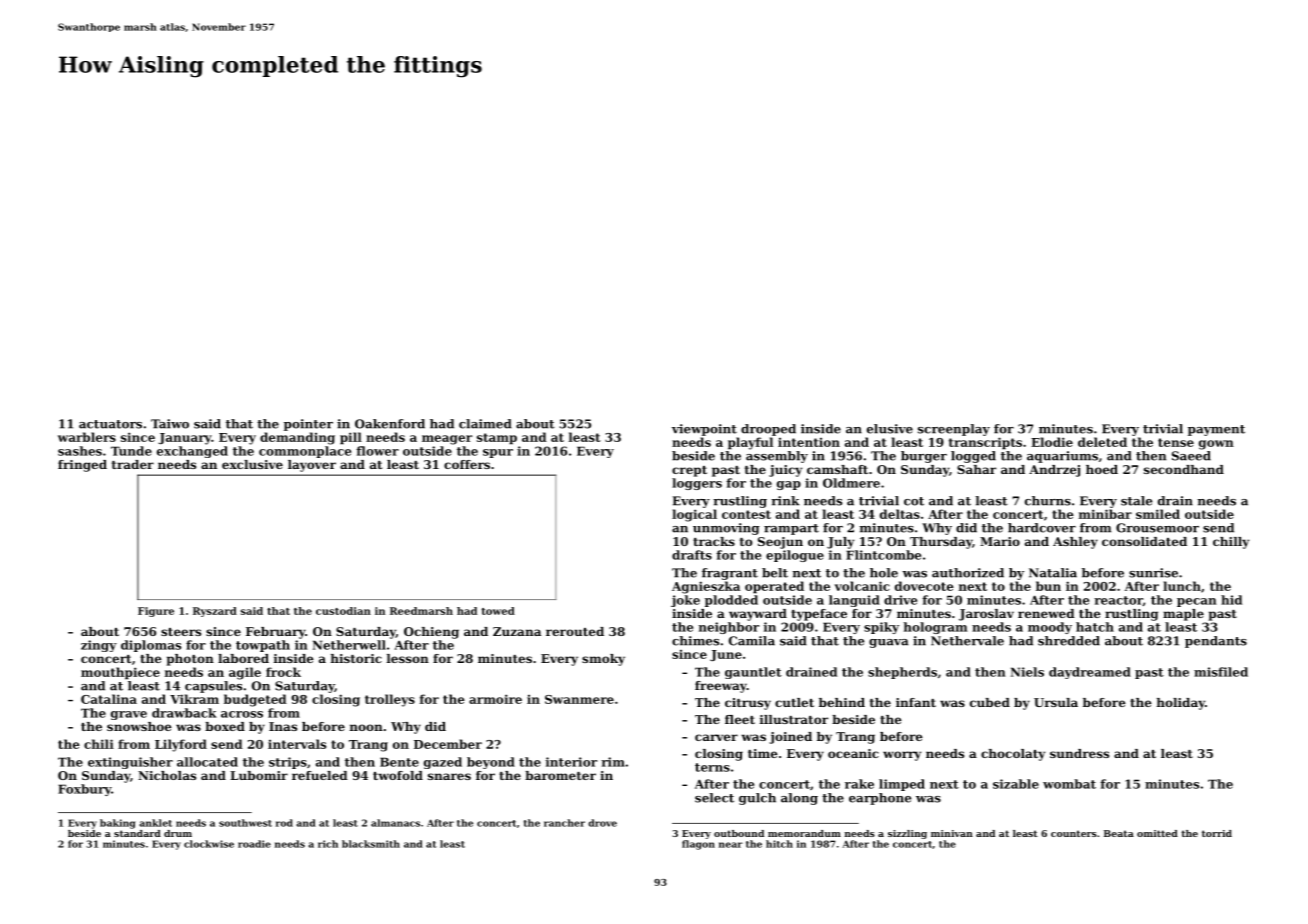 The height and width of the screenshot is (924, 1308). What do you see at coordinates (1231, 600) in the screenshot?
I see `hid` at bounding box center [1231, 600].
